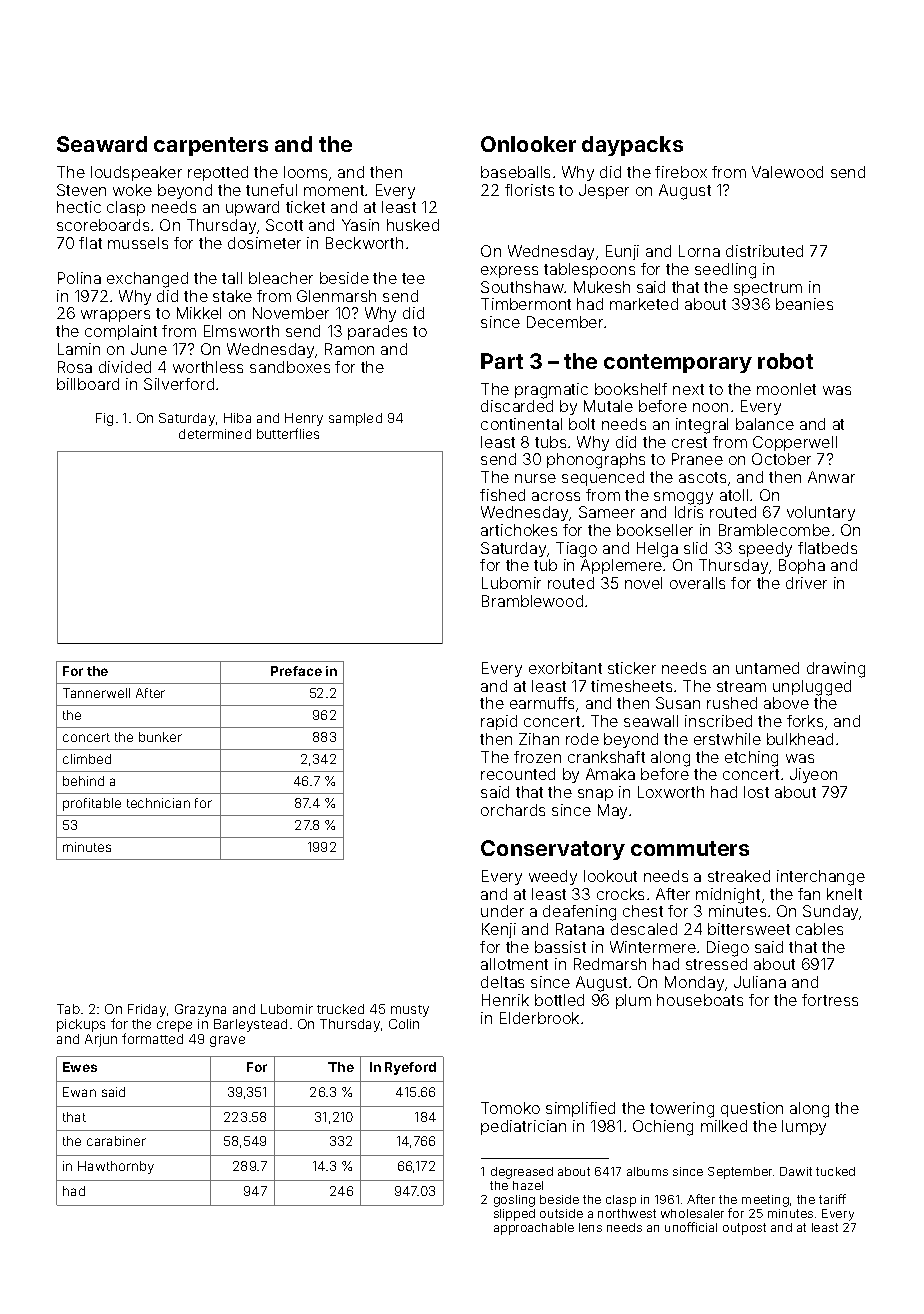  Describe the element at coordinates (103, 225) in the screenshot. I see `scoreboards` at that location.
